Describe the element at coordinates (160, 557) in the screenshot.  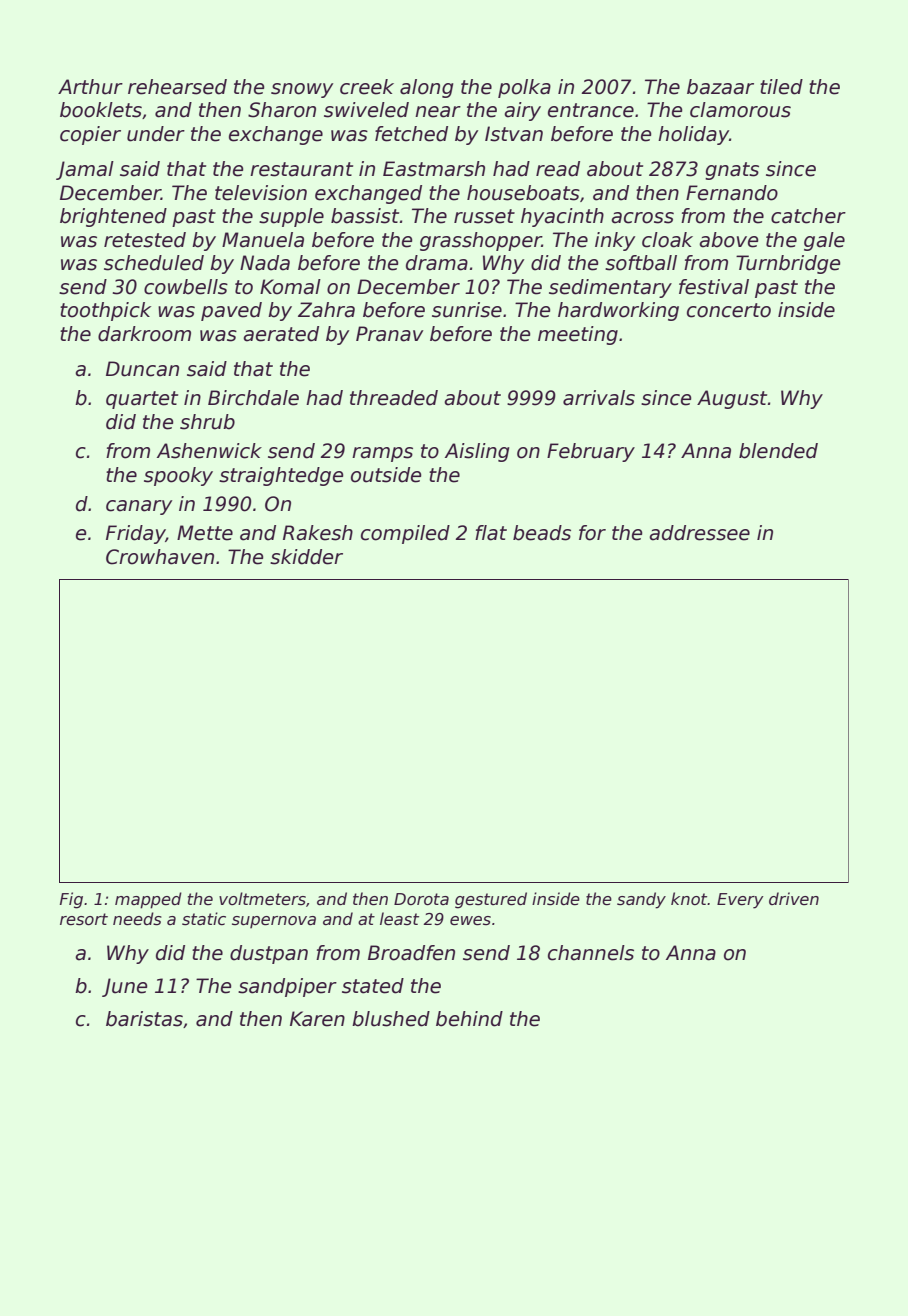
I see `Crowhaven` at that location.
